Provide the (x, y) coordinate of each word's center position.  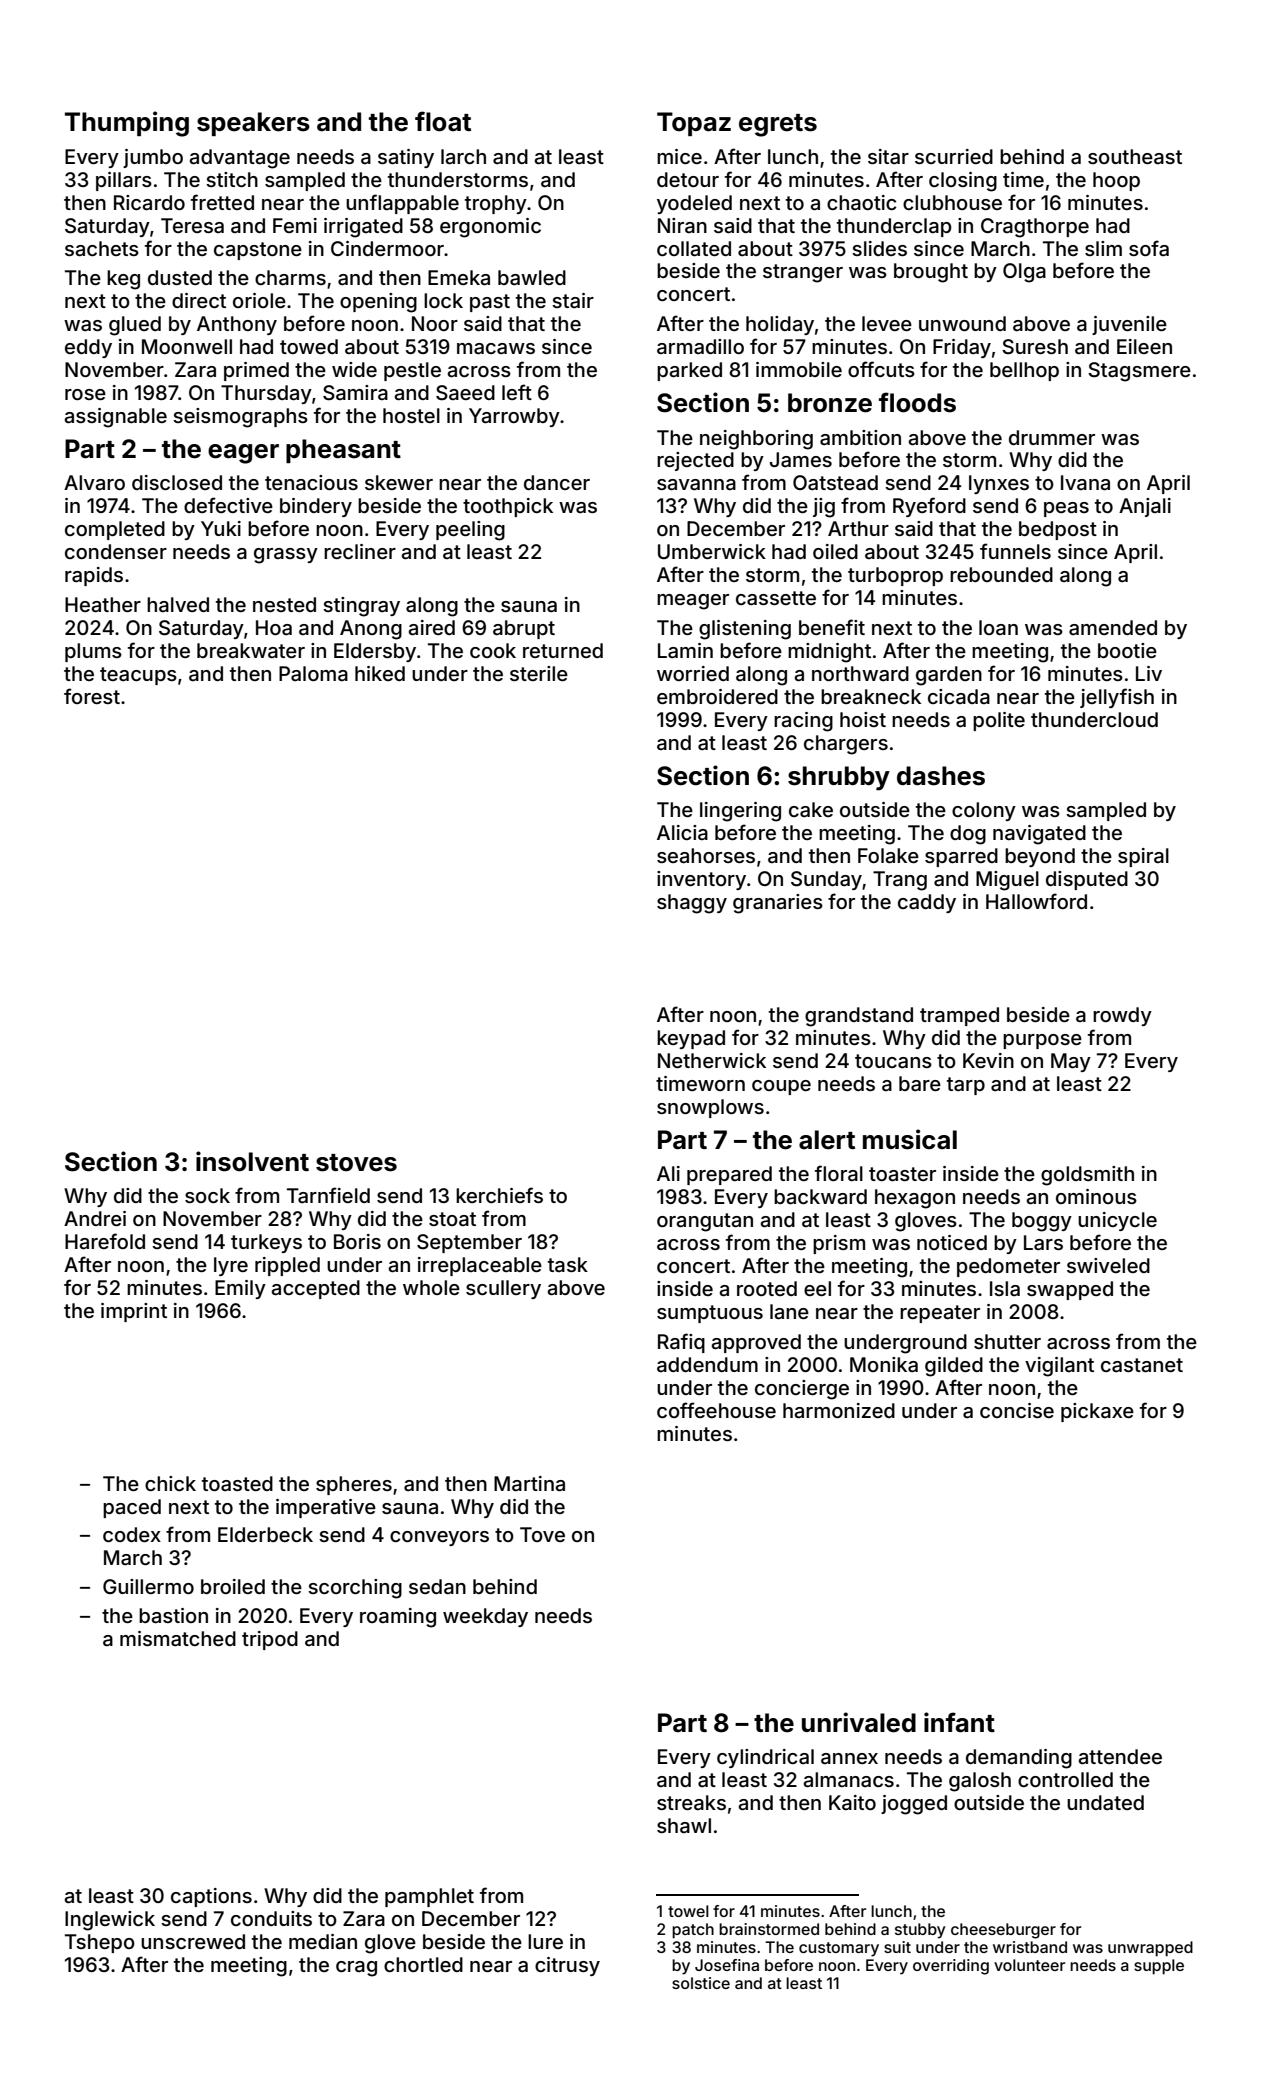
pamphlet (429, 1897)
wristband (1030, 1947)
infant (959, 1722)
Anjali (1145, 507)
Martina (529, 1483)
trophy (496, 204)
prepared (729, 1175)
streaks (691, 1802)
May (1071, 1062)
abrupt (524, 629)
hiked (380, 673)
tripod (270, 1640)
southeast (1135, 156)
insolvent (252, 1161)
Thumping (127, 124)
